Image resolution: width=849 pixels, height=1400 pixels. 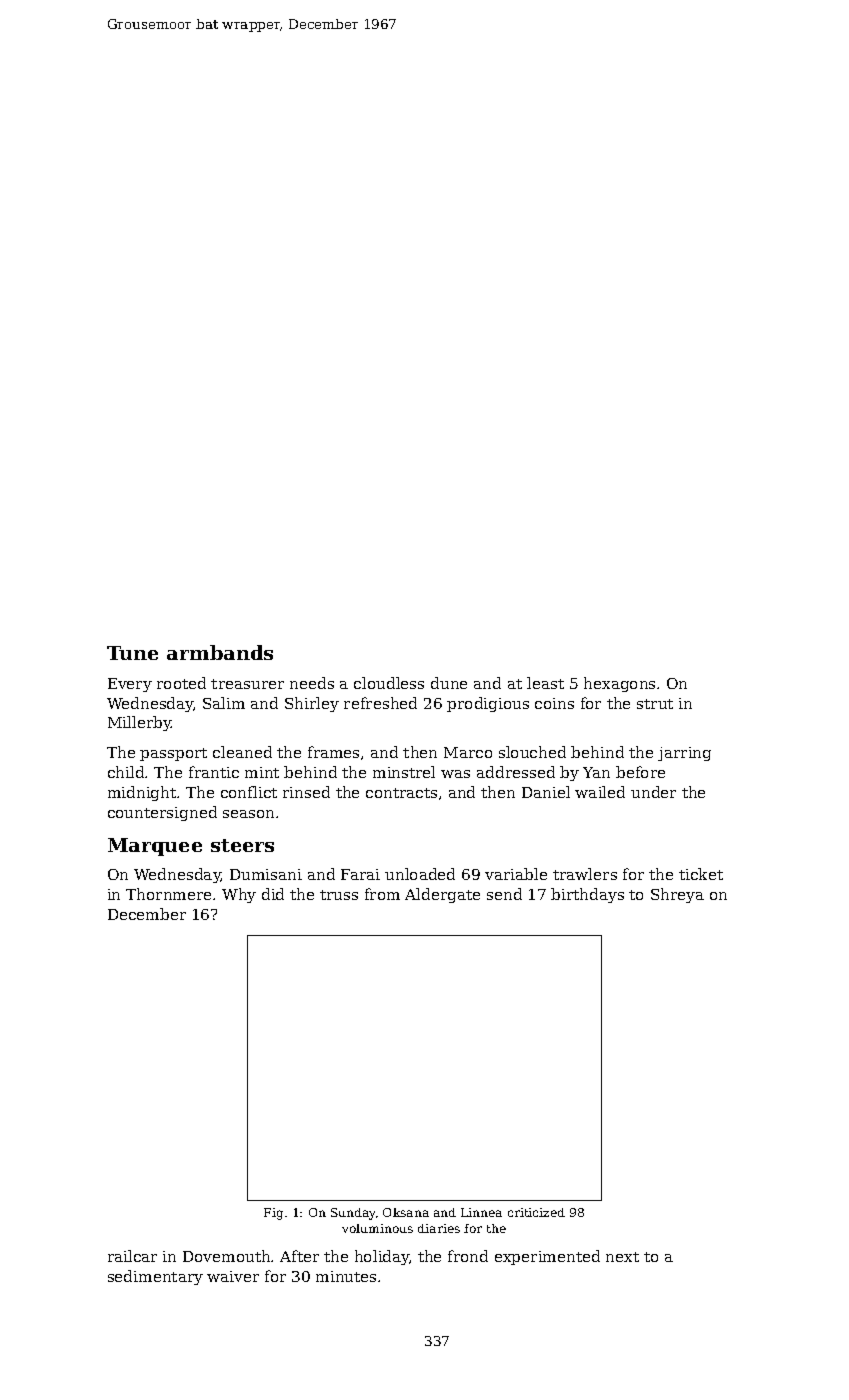 What do you see at coordinates (132, 653) in the document?
I see `Tune` at bounding box center [132, 653].
